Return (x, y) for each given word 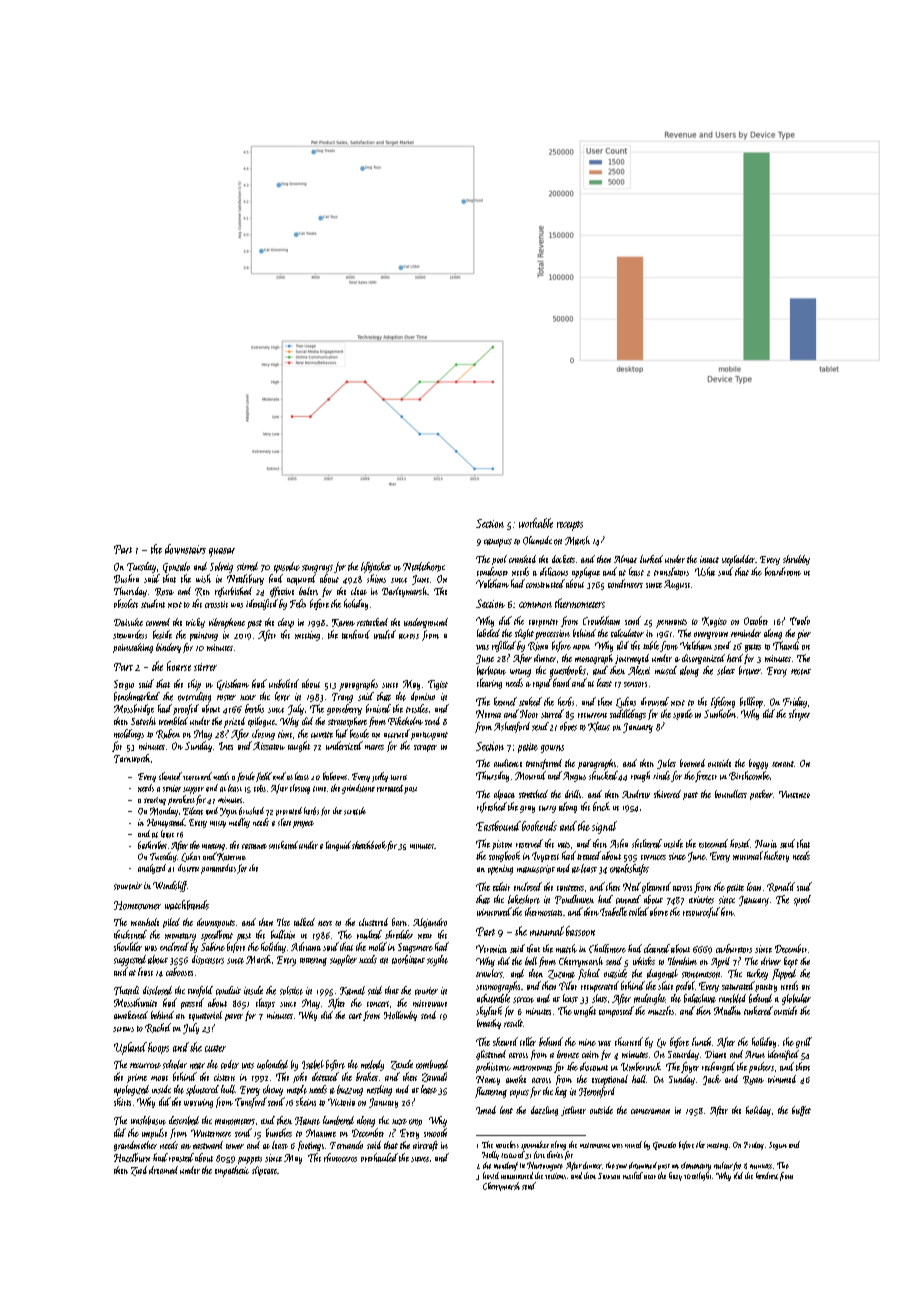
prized (234, 722)
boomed (692, 763)
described (184, 1120)
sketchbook (369, 845)
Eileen (193, 811)
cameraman (650, 1111)
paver (234, 1017)
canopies (498, 543)
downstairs (185, 549)
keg (561, 1092)
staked (530, 701)
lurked (651, 559)
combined (432, 1064)
